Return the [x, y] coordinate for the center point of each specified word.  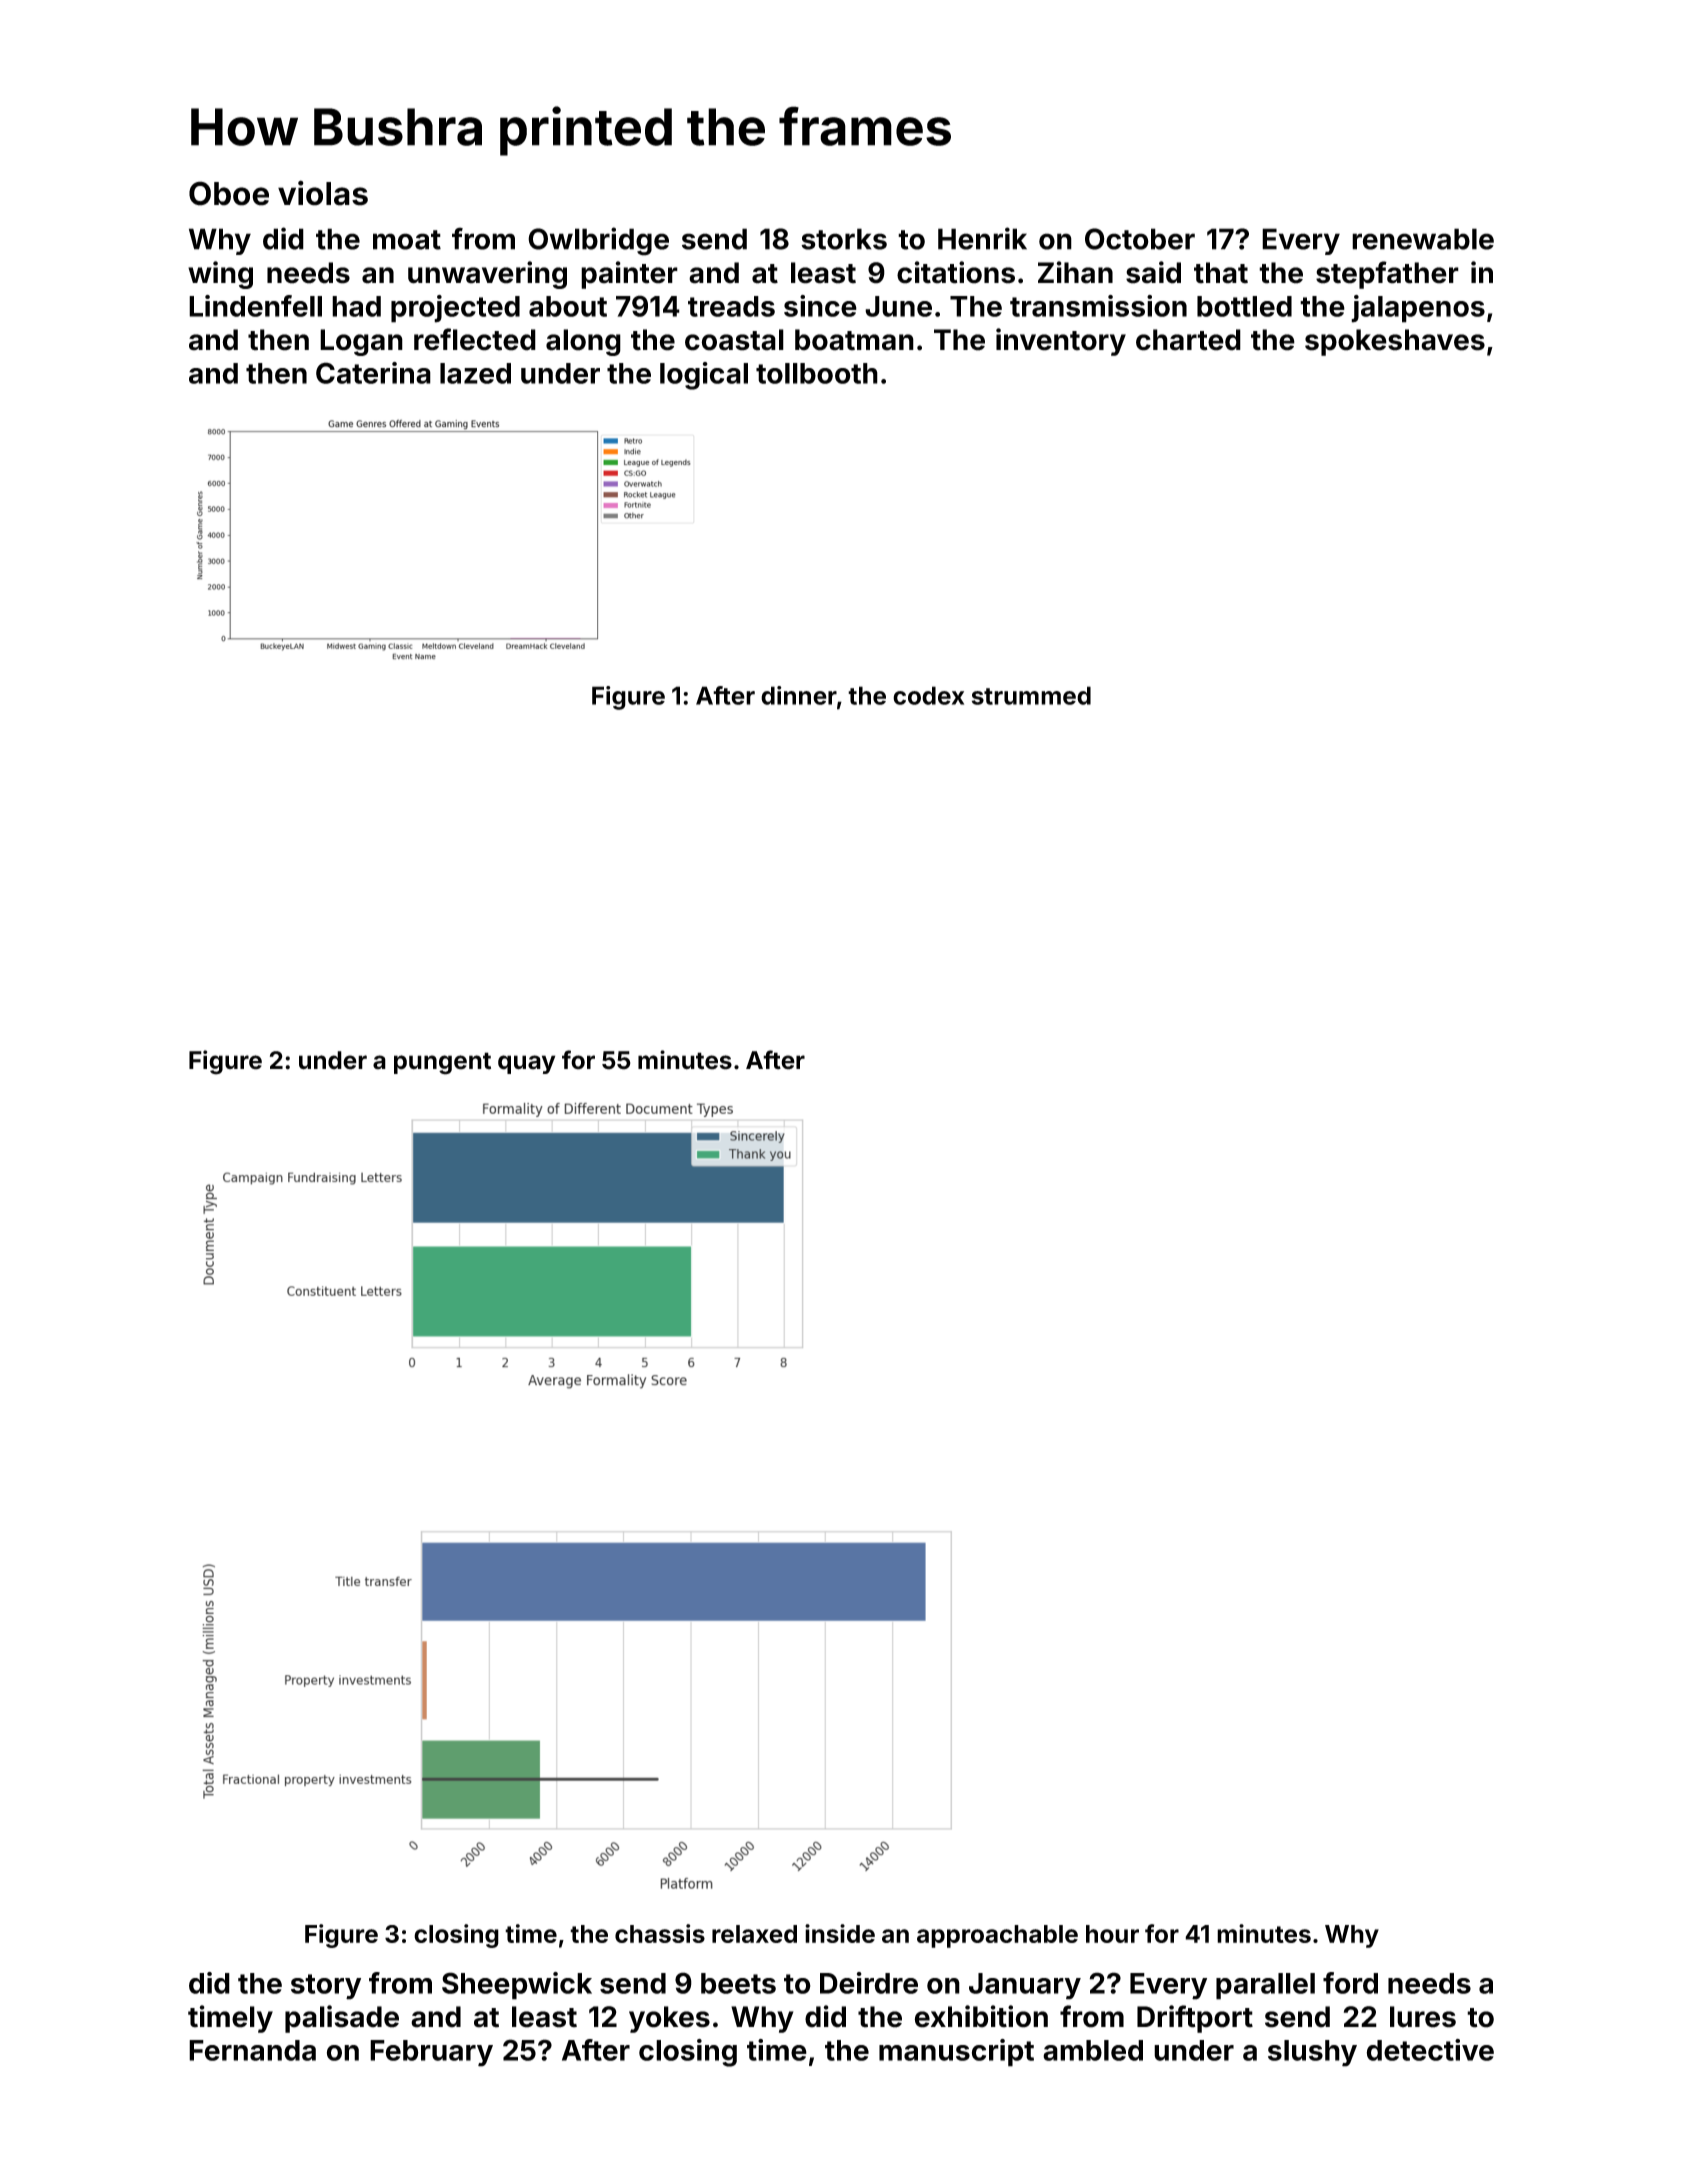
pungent [442, 1063]
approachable [997, 1936]
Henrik [982, 238]
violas [323, 193]
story [326, 1987]
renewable [1423, 239]
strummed [1031, 695]
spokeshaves [1395, 342]
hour [1112, 1934]
